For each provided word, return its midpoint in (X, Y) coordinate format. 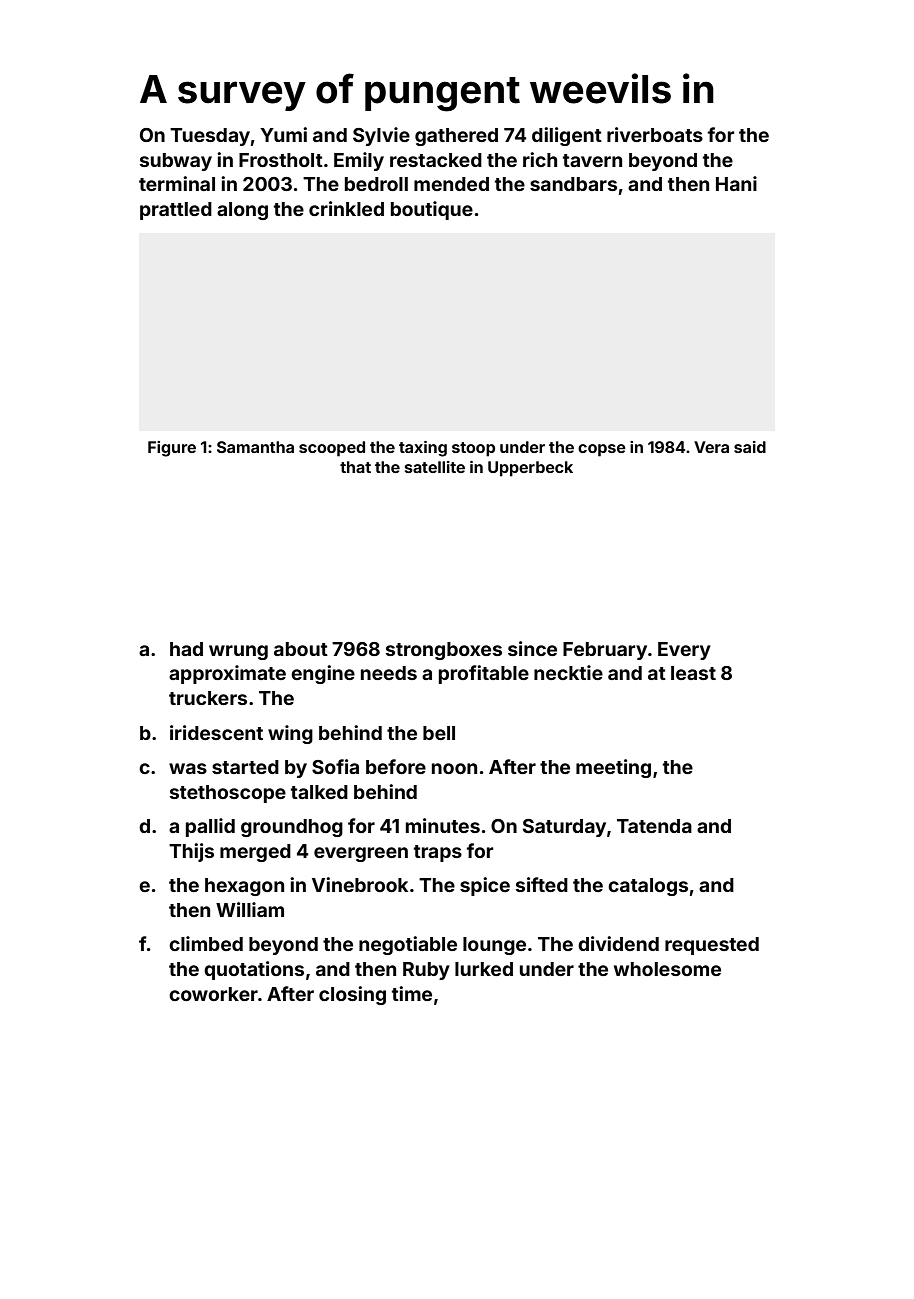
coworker (213, 994)
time (412, 993)
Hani (736, 183)
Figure (172, 449)
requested (712, 946)
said (750, 447)
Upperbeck (530, 469)
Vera (711, 447)
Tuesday (210, 137)
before (396, 766)
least (693, 673)
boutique (432, 210)
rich (540, 159)
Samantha (255, 447)
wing (290, 734)
